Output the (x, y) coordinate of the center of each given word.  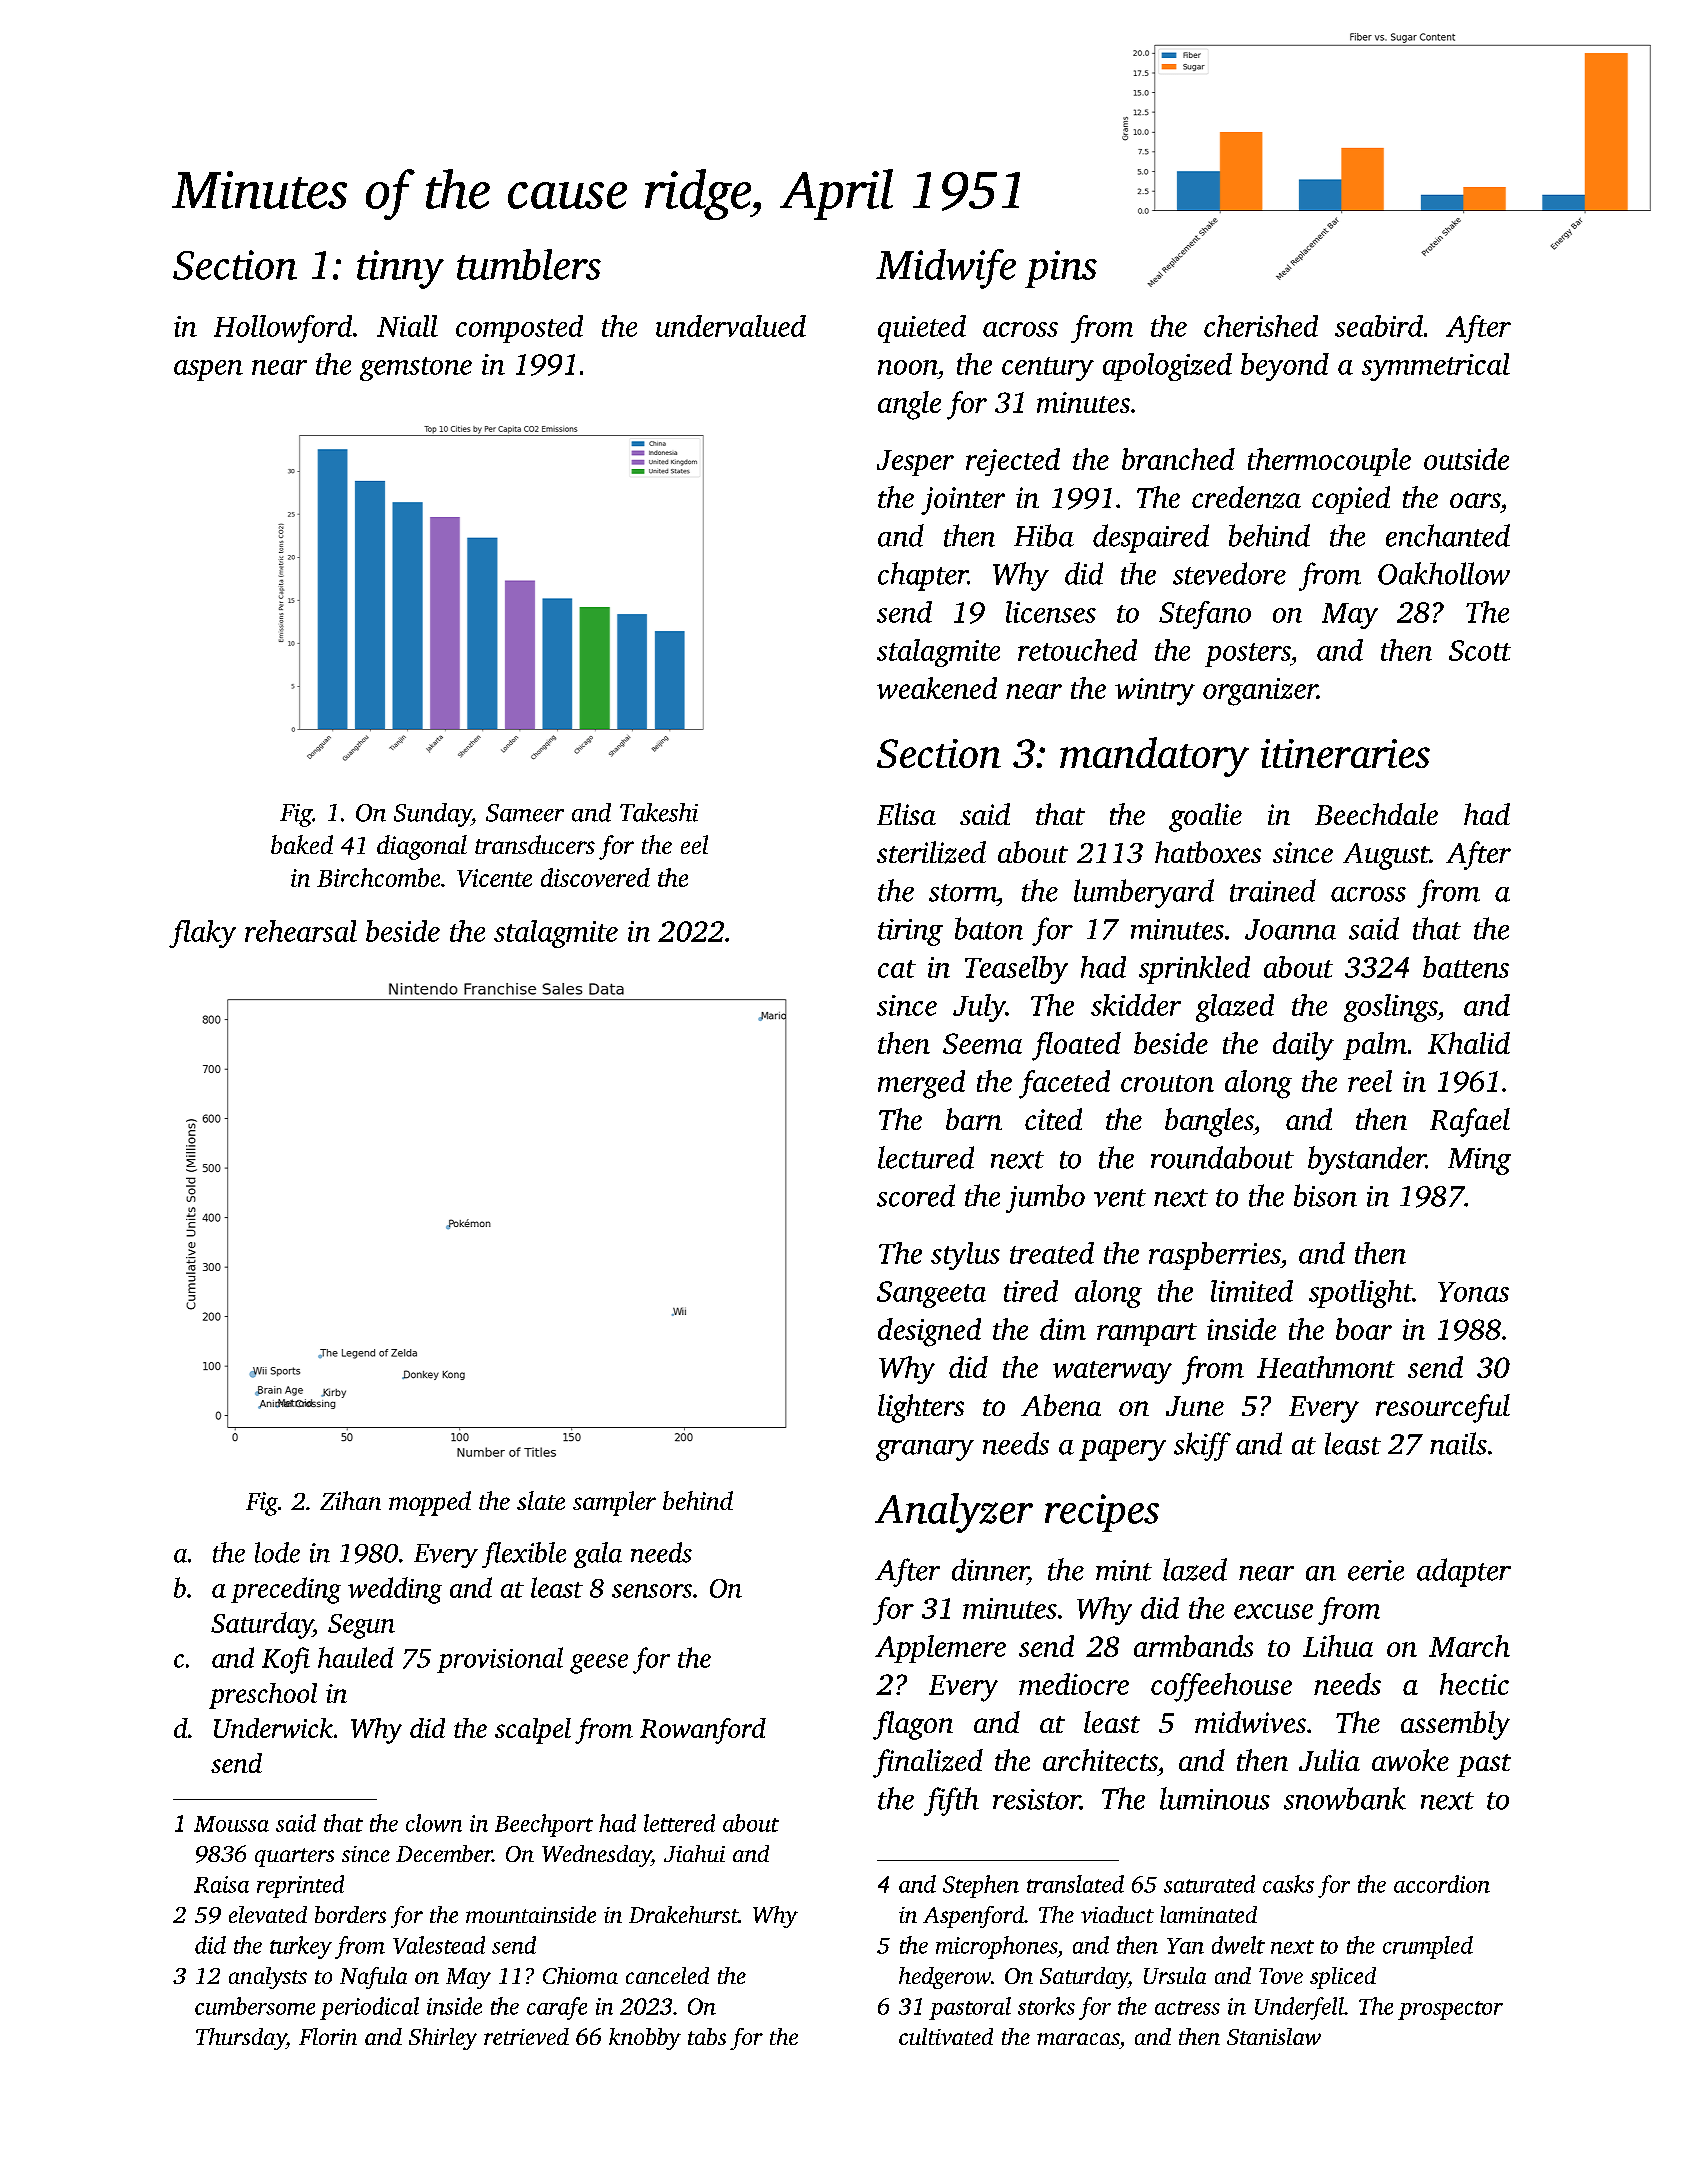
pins (1061, 269)
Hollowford (283, 329)
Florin (328, 2036)
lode (277, 1552)
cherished (1261, 326)
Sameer (525, 813)
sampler (614, 1503)
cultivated (946, 2036)
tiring (910, 932)
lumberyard (1144, 893)
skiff (1202, 1446)
